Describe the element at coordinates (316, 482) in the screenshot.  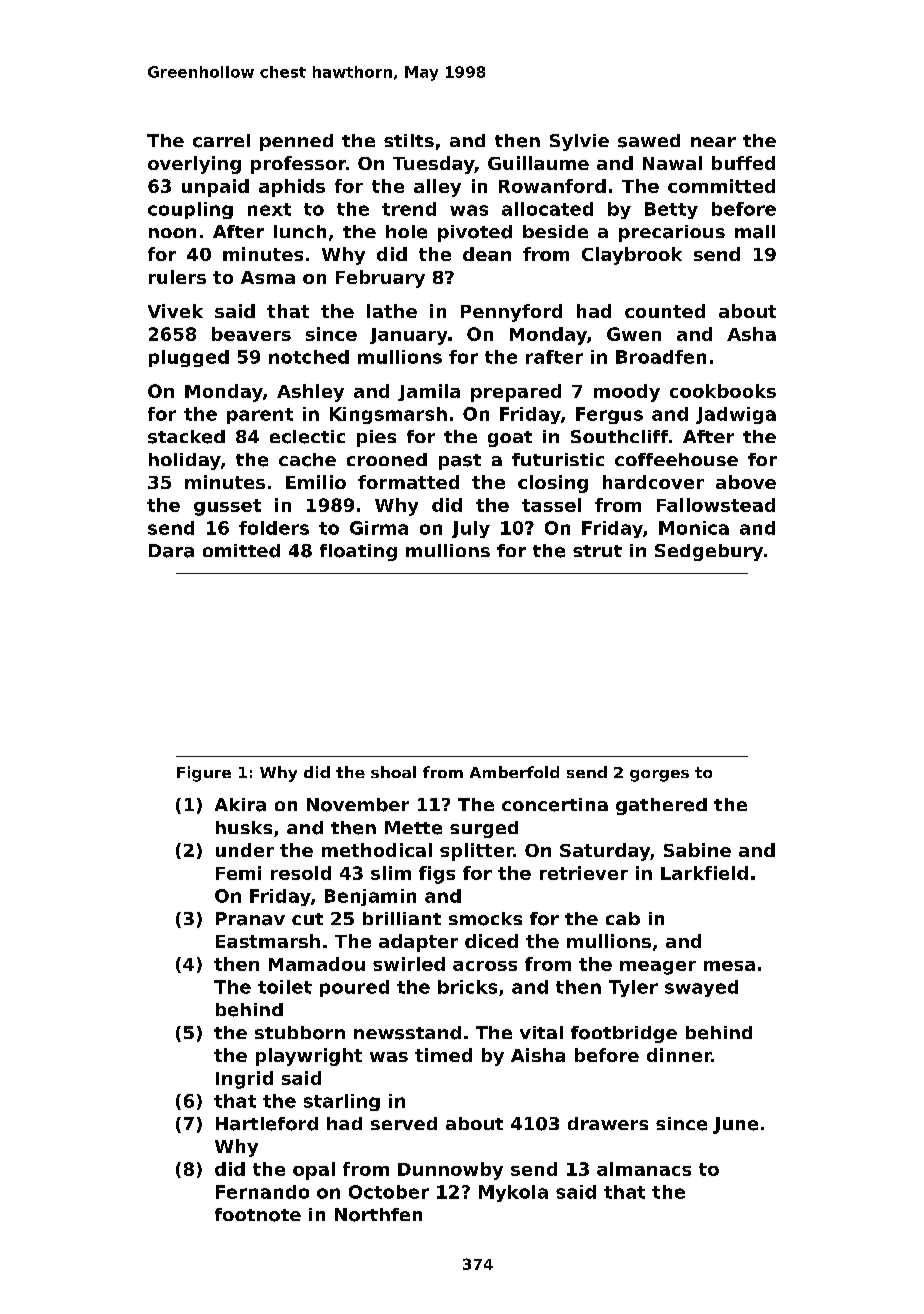
I see `Emilio` at that location.
